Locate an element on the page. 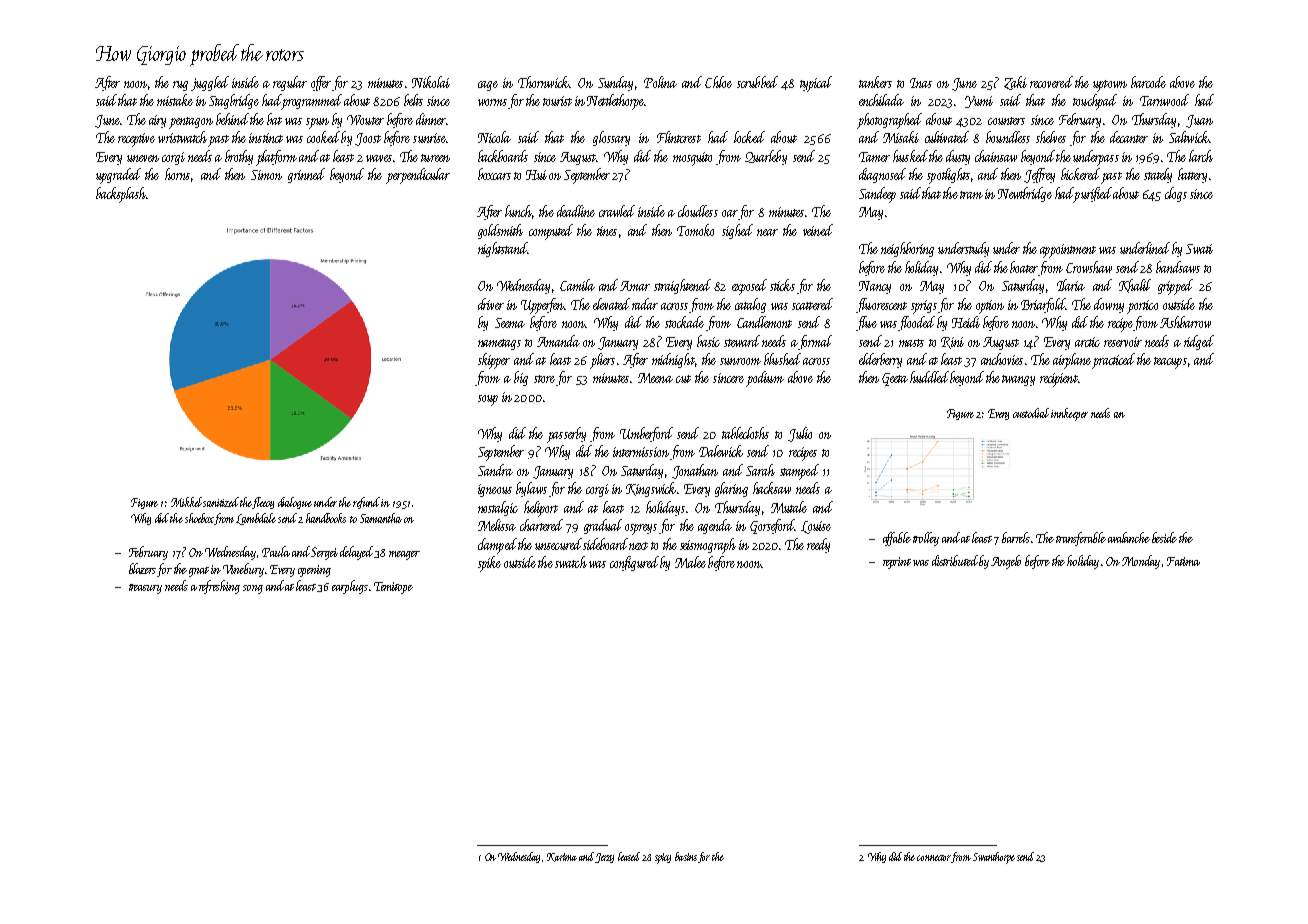 Image resolution: width=1308 pixels, height=924 pixels. huddled is located at coordinates (929, 377).
